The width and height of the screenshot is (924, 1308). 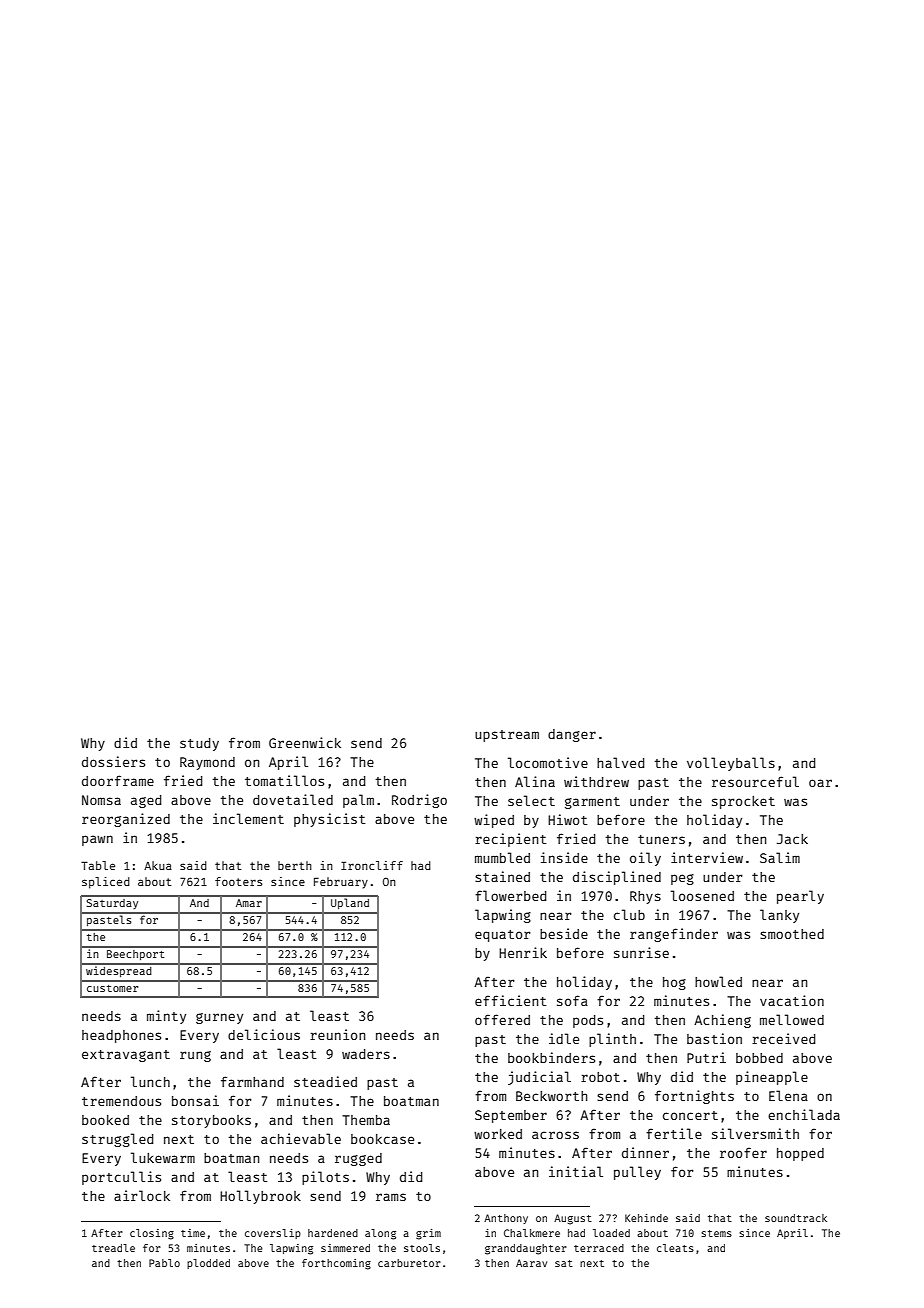 What do you see at coordinates (295, 865) in the screenshot?
I see `berth` at bounding box center [295, 865].
